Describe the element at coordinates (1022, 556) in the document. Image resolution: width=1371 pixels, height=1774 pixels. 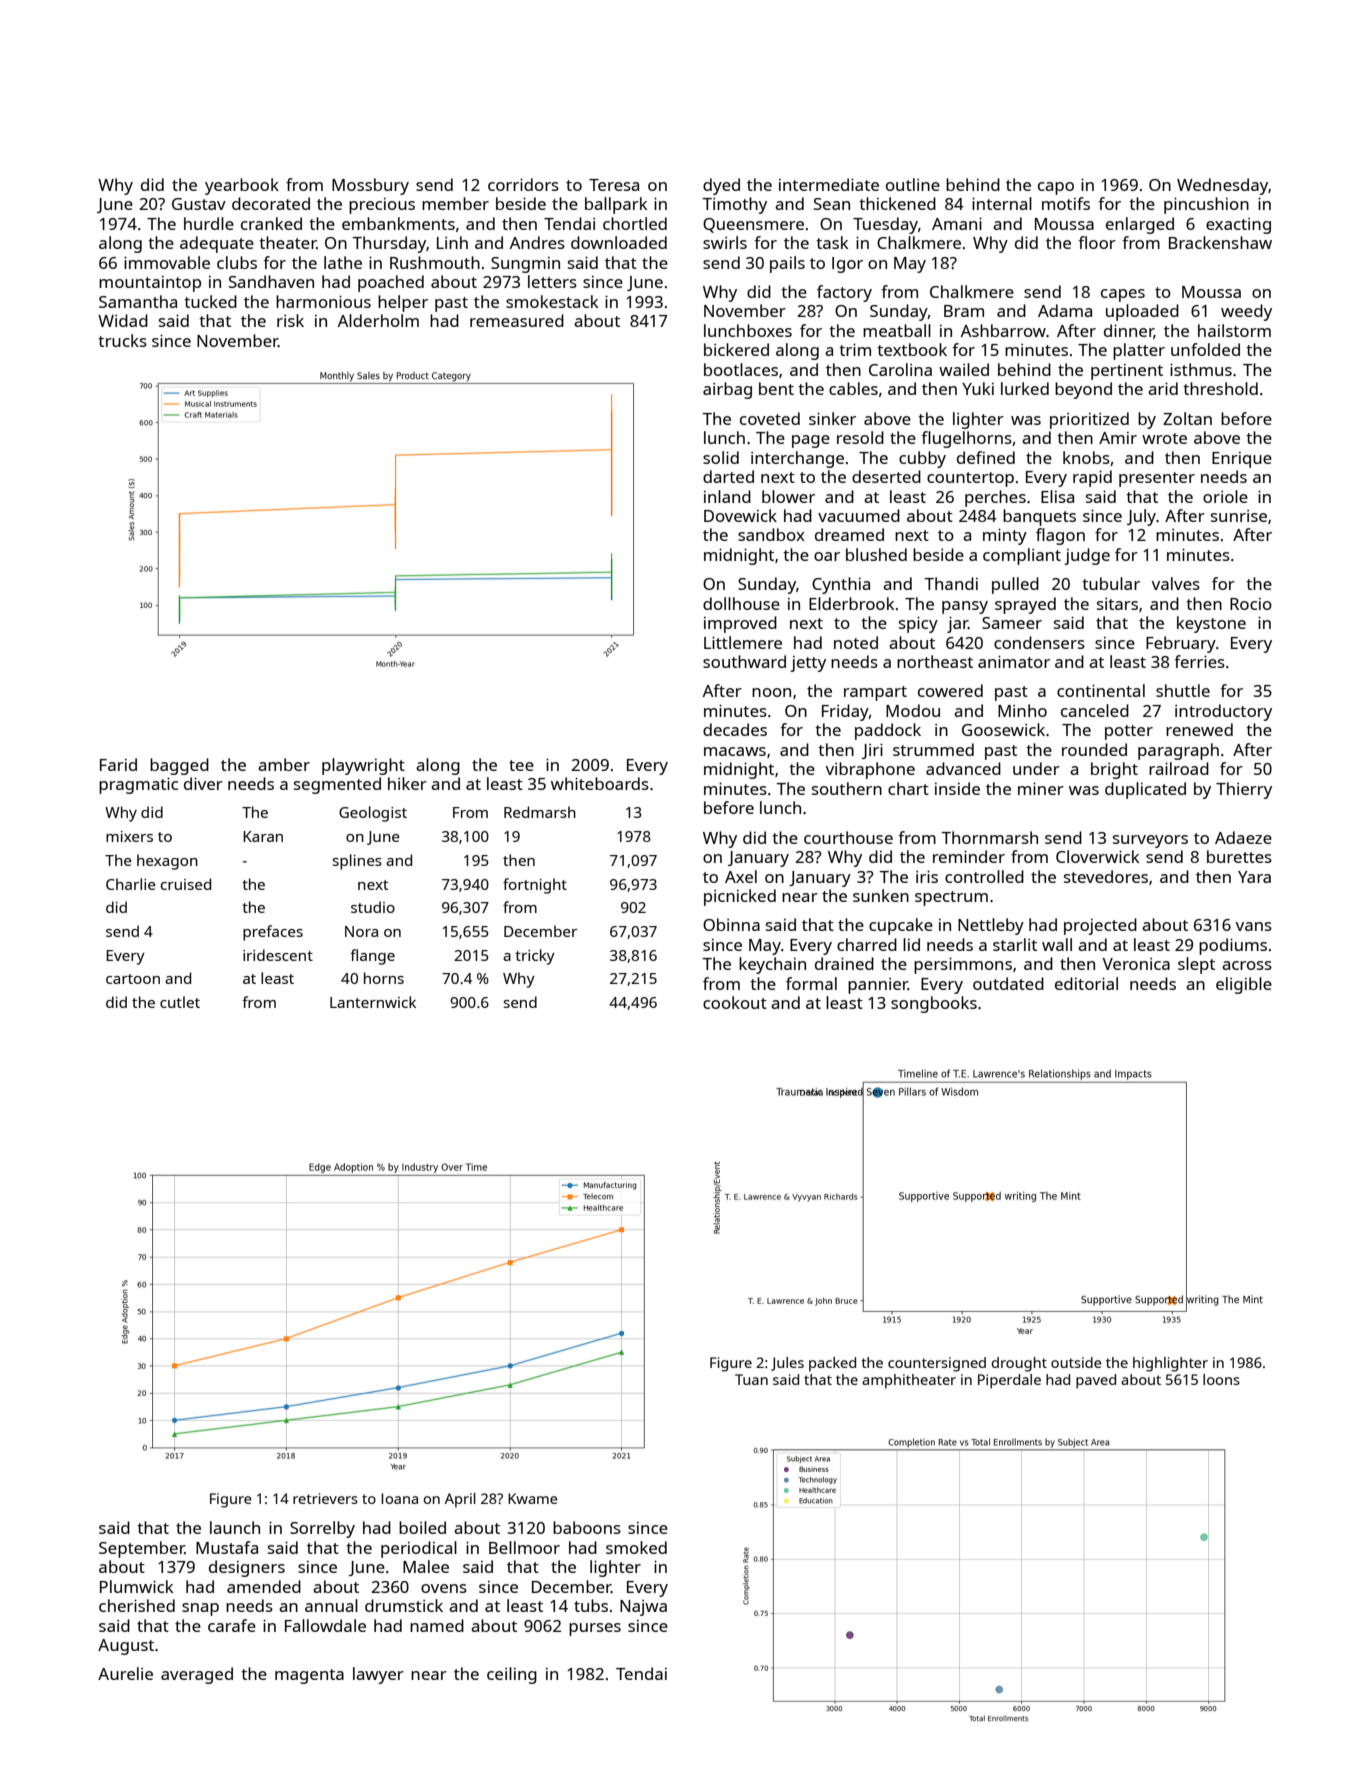
I see `compliant` at that location.
